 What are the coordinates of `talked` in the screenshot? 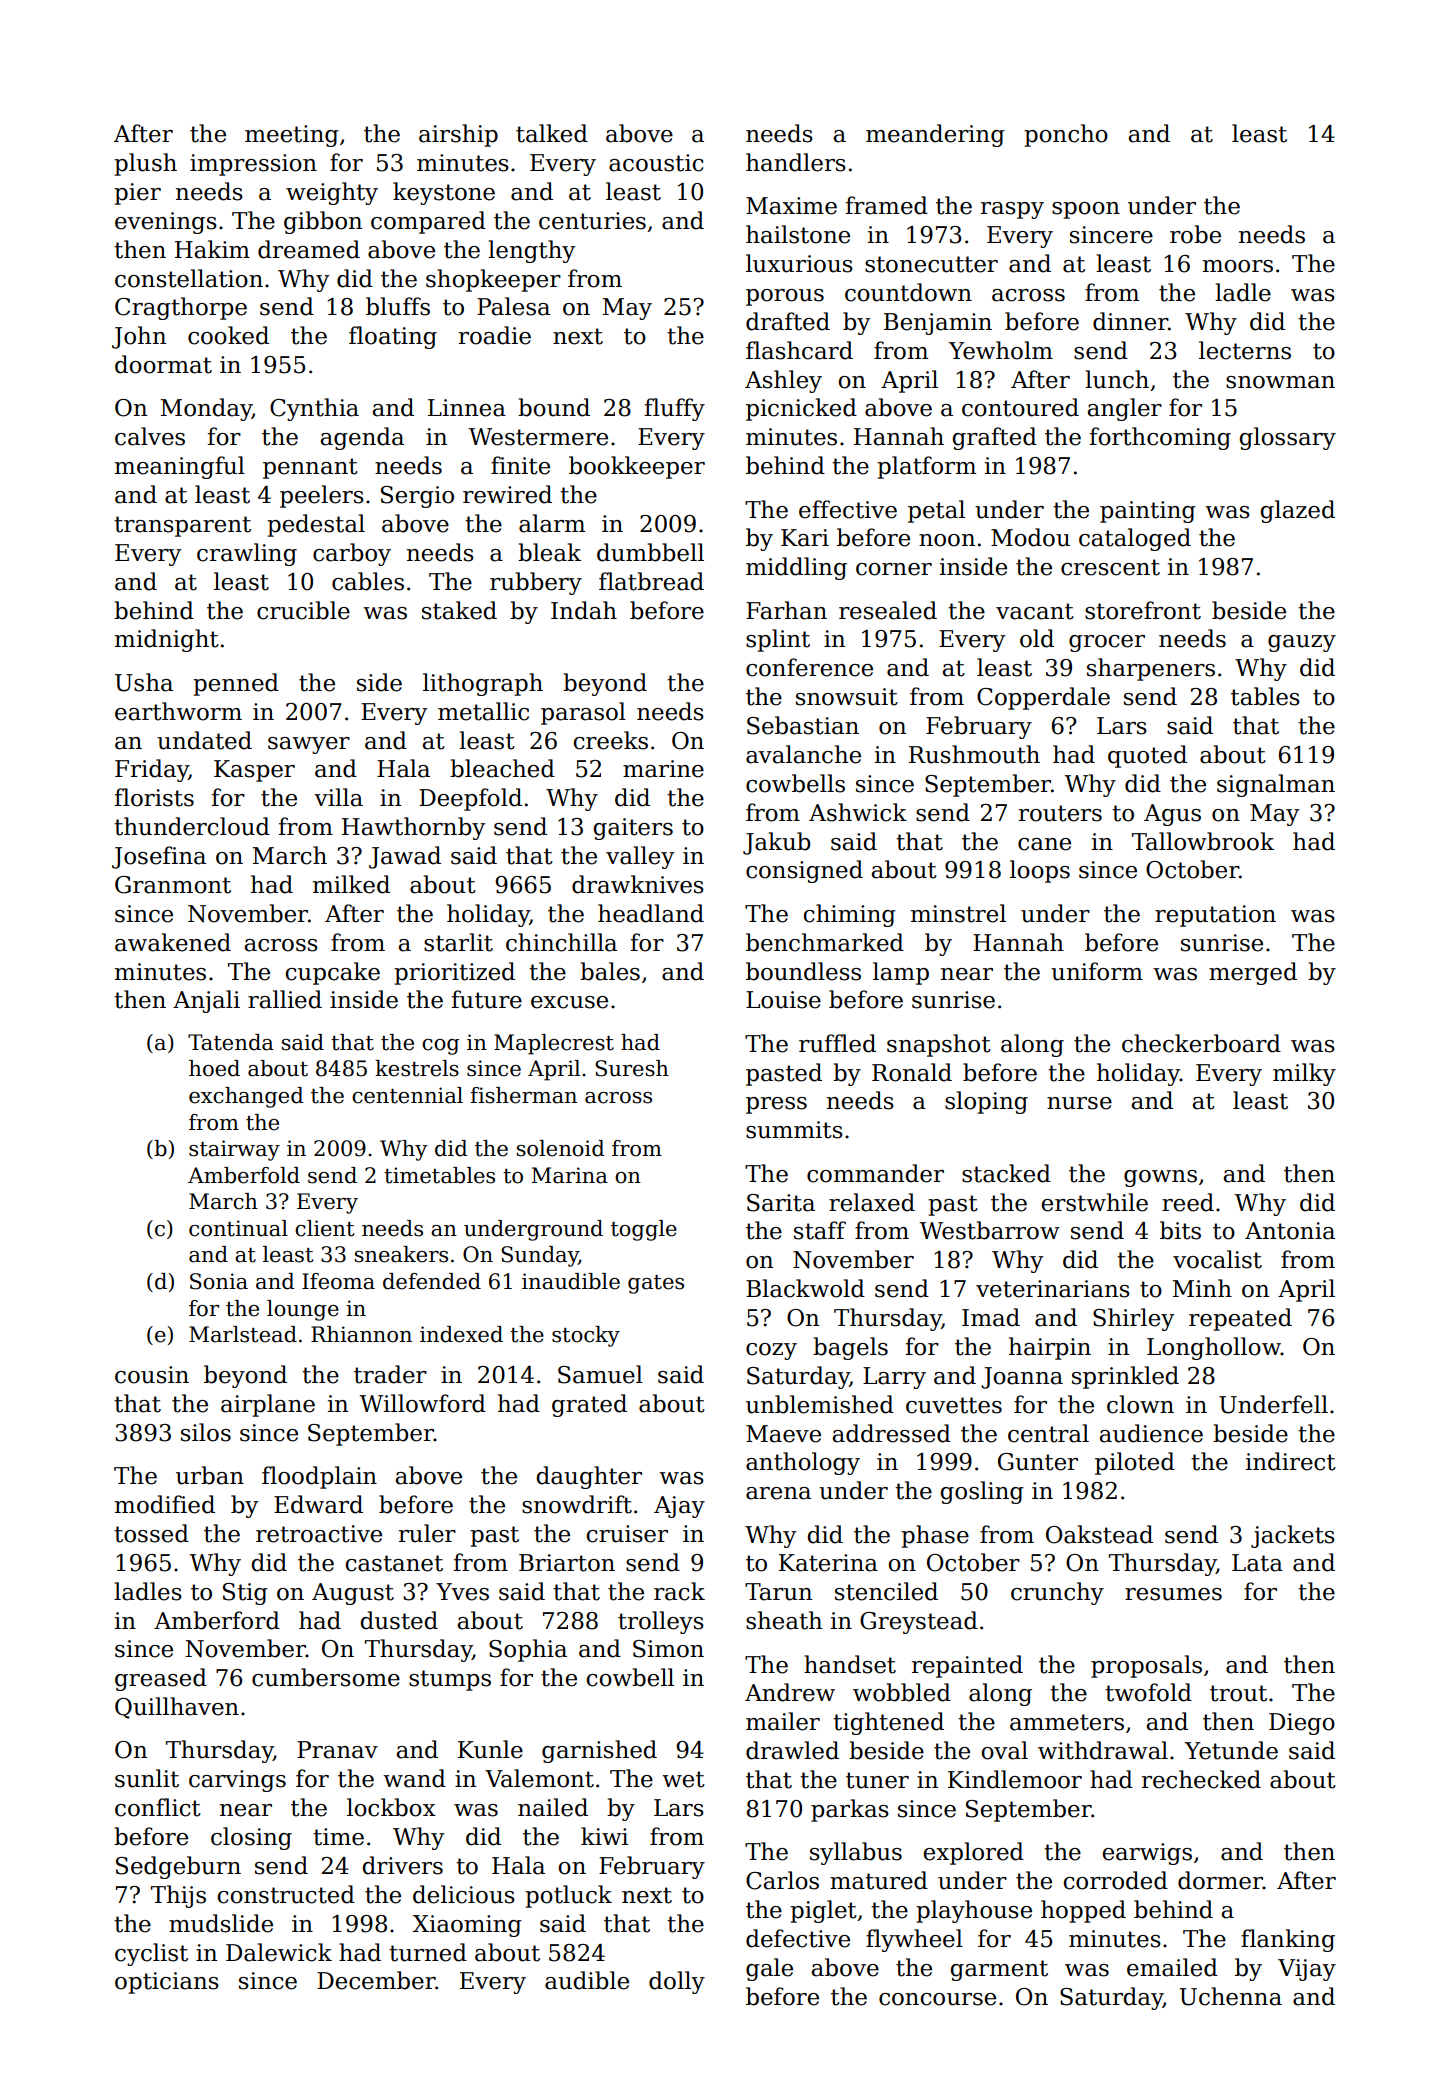 It's located at (552, 133).
